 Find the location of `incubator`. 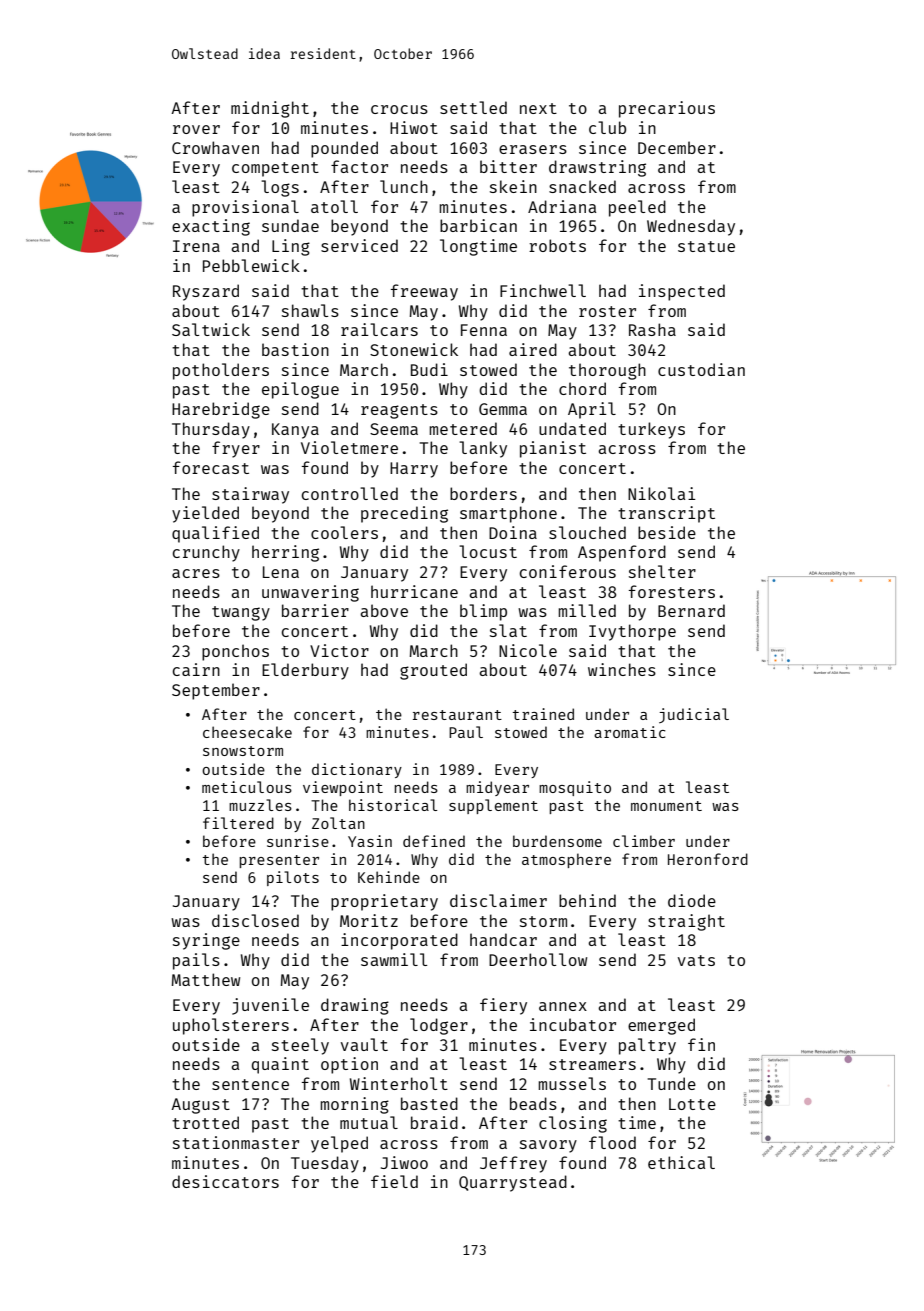

incubator is located at coordinates (573, 1024).
